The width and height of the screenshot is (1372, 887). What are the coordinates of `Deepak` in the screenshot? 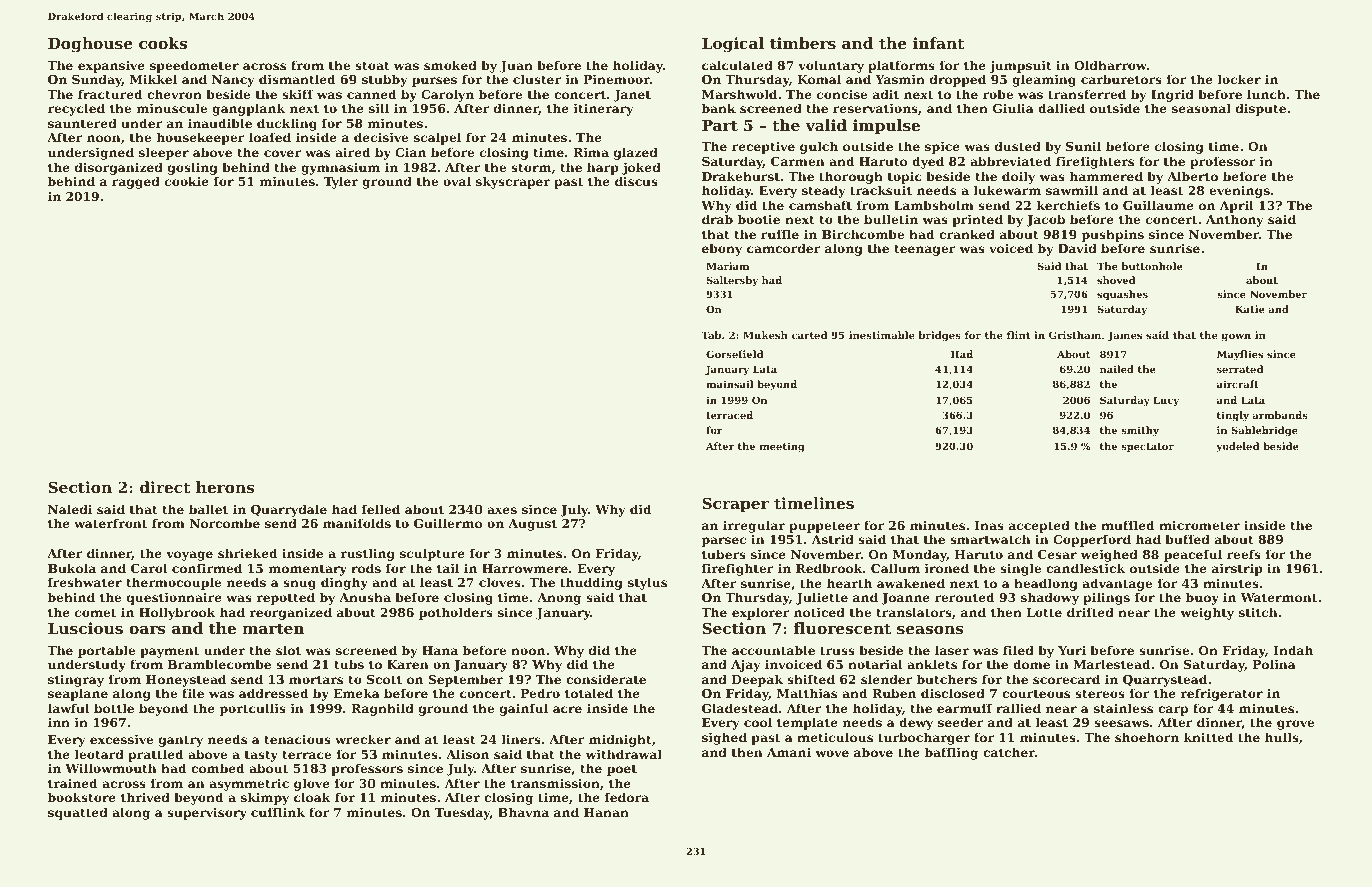 It's located at (757, 680).
